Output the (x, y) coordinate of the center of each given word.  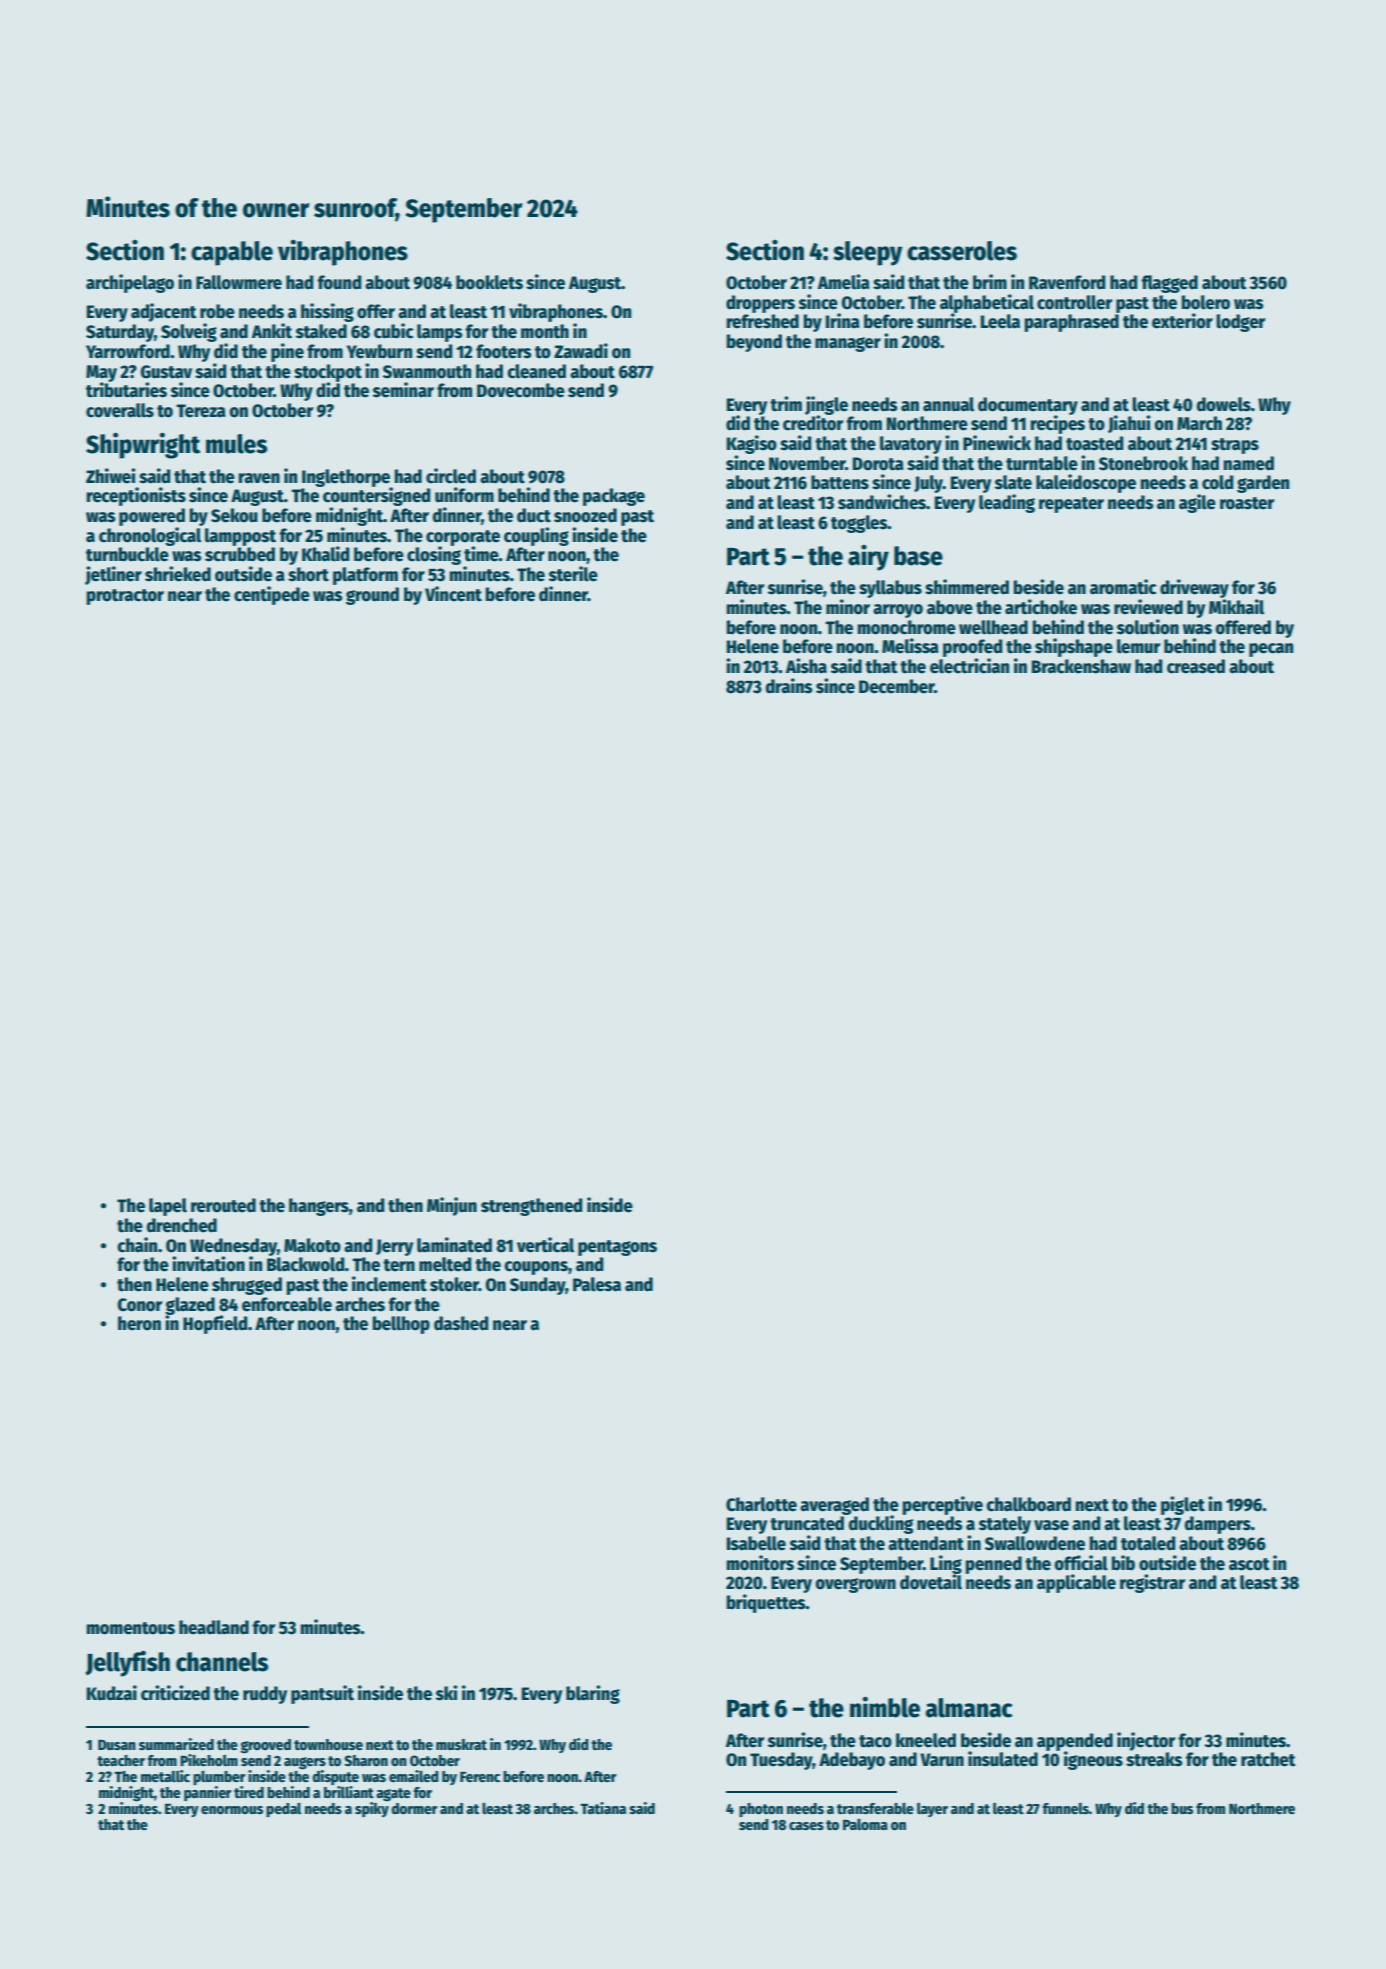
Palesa (597, 1284)
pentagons (617, 1248)
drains (789, 686)
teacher (121, 1760)
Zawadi (581, 351)
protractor (125, 597)
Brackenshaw (1081, 666)
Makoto (312, 1245)
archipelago (130, 283)
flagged (1169, 284)
